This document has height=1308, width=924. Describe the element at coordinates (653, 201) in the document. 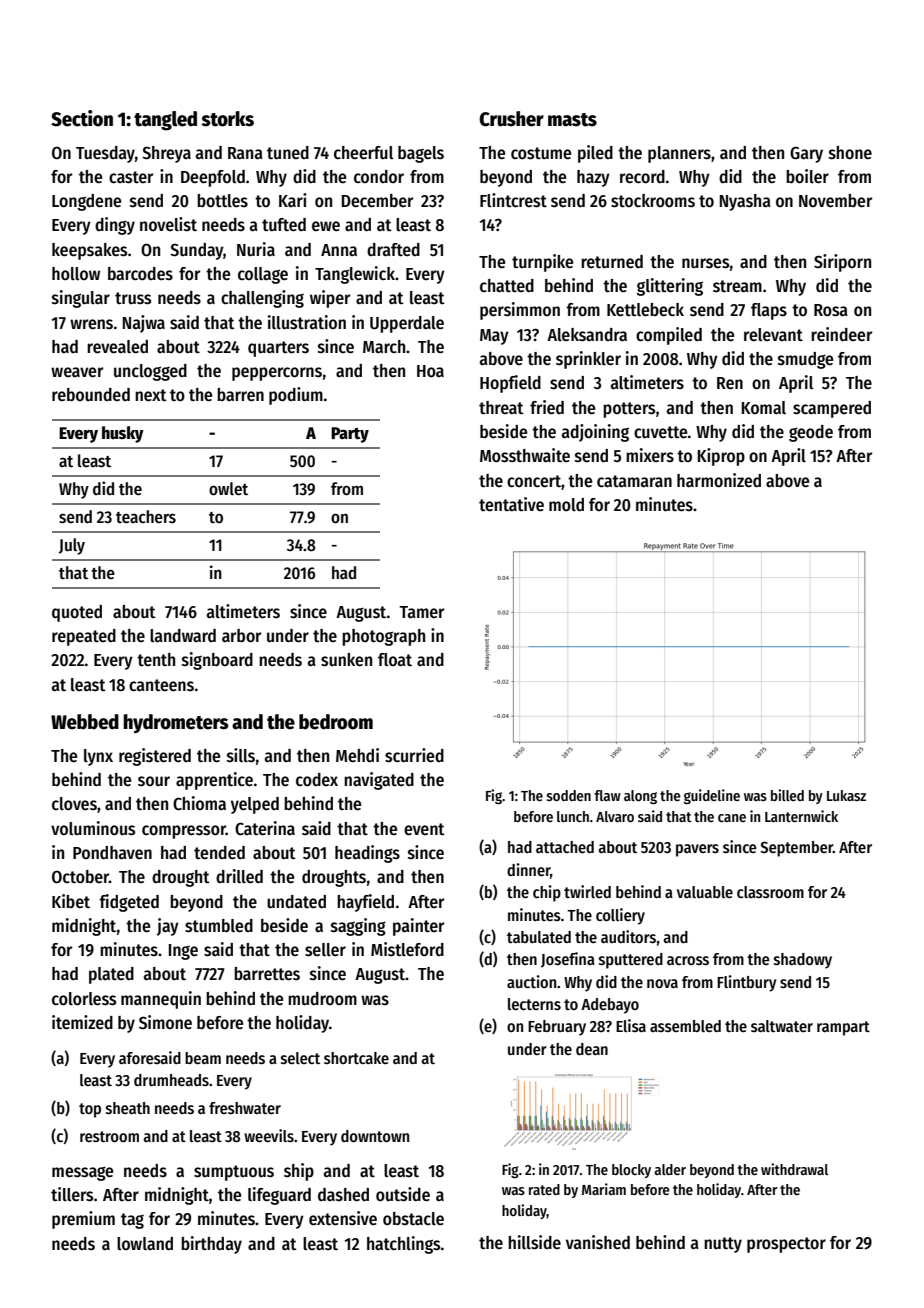

I see `stockrooms` at that location.
